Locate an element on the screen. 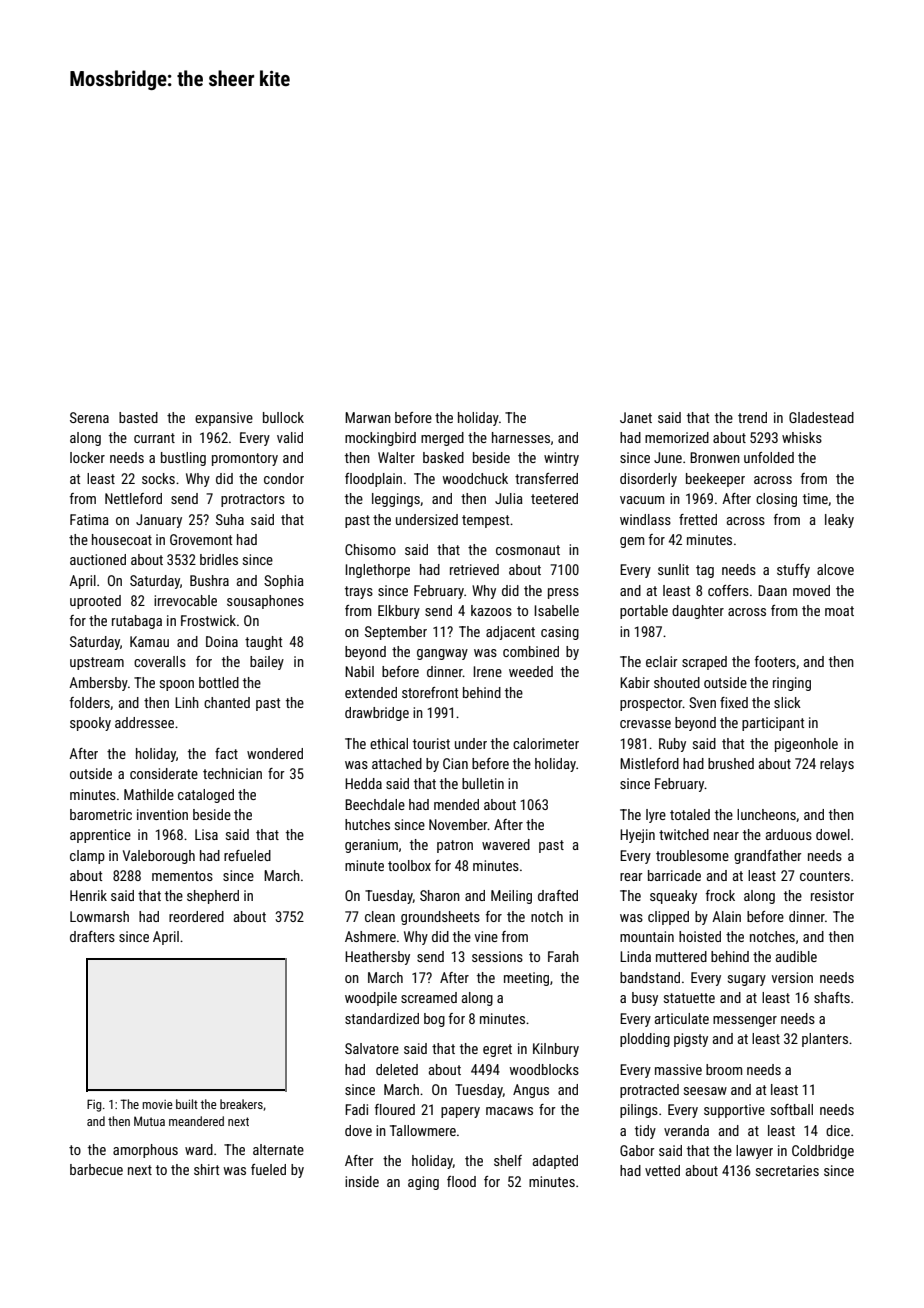  bottled is located at coordinates (219, 682).
